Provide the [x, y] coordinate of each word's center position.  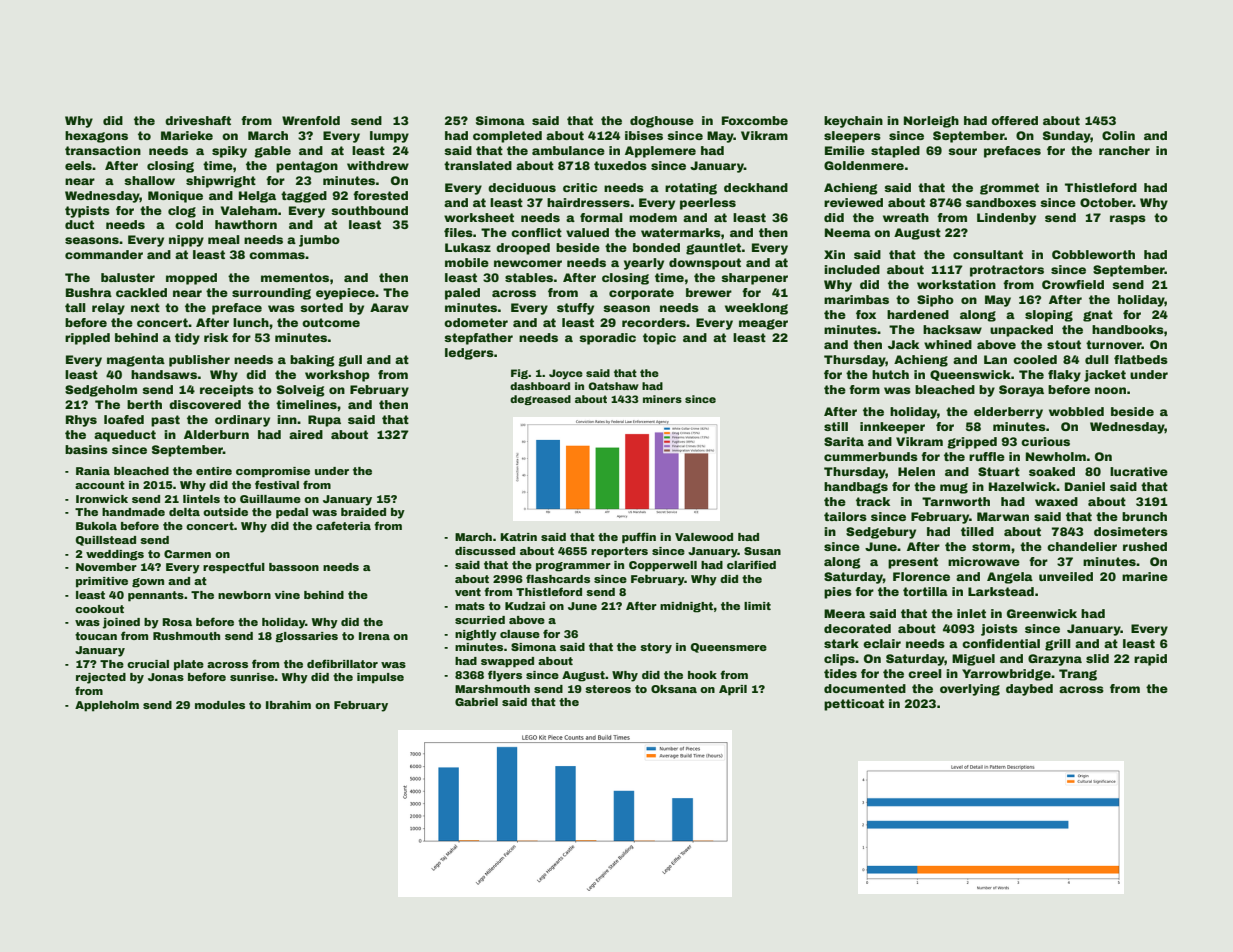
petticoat [854, 705]
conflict [536, 232]
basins [86, 449]
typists [87, 212]
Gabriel [476, 702]
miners [662, 399]
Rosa [177, 622]
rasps [1128, 220]
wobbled [1076, 411]
